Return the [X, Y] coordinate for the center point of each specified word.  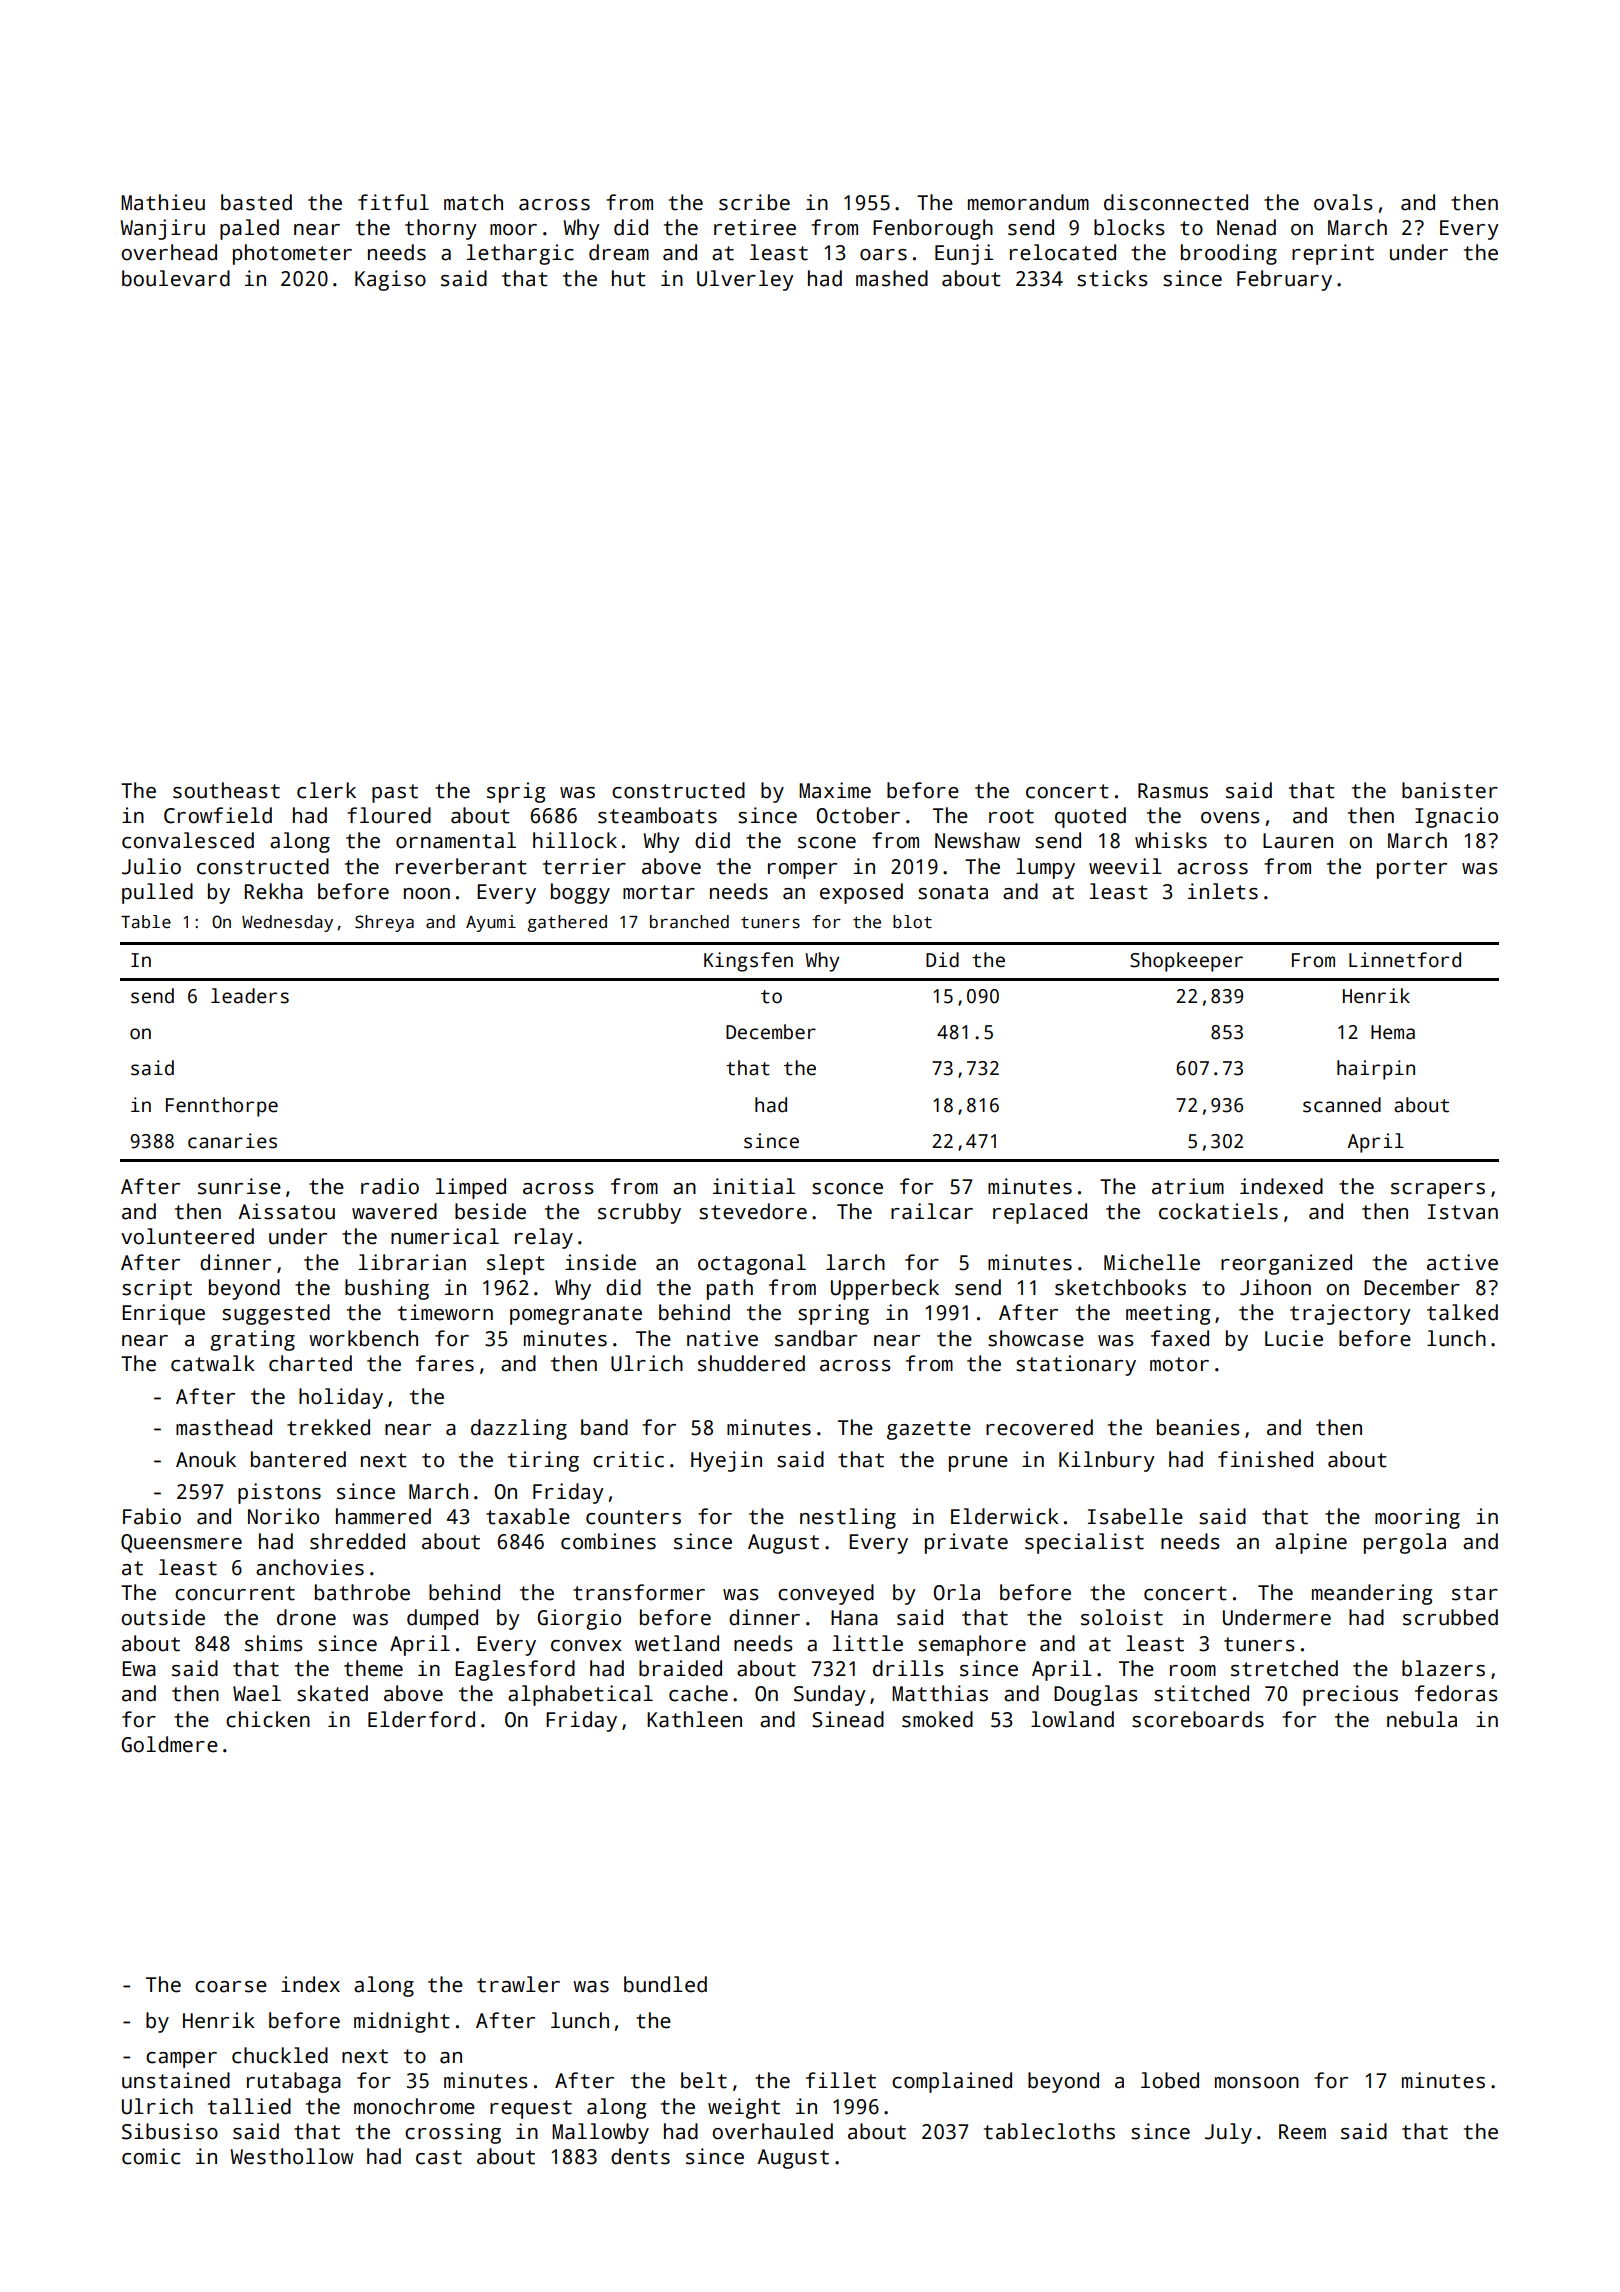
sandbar [816, 1338]
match [473, 202]
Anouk [206, 1459]
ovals [1343, 202]
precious [1350, 1695]
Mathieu [163, 202]
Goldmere [170, 1744]
